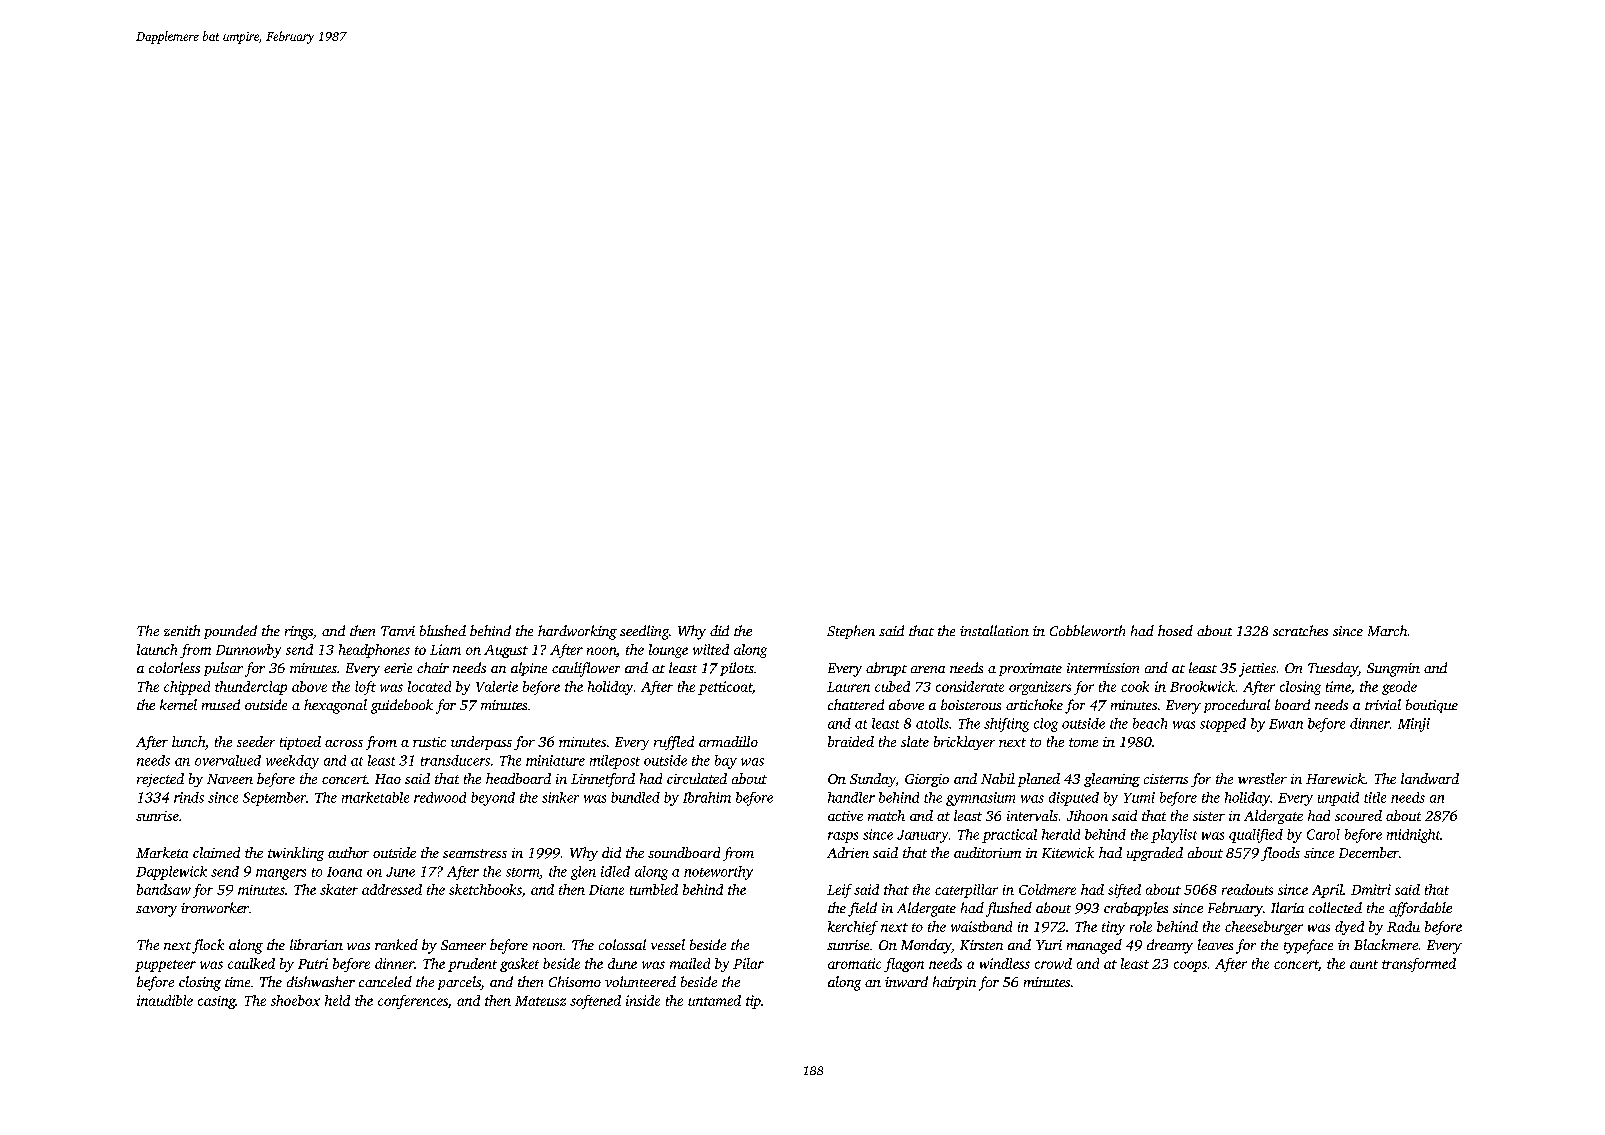  I want to click on overvalued, so click(228, 760).
